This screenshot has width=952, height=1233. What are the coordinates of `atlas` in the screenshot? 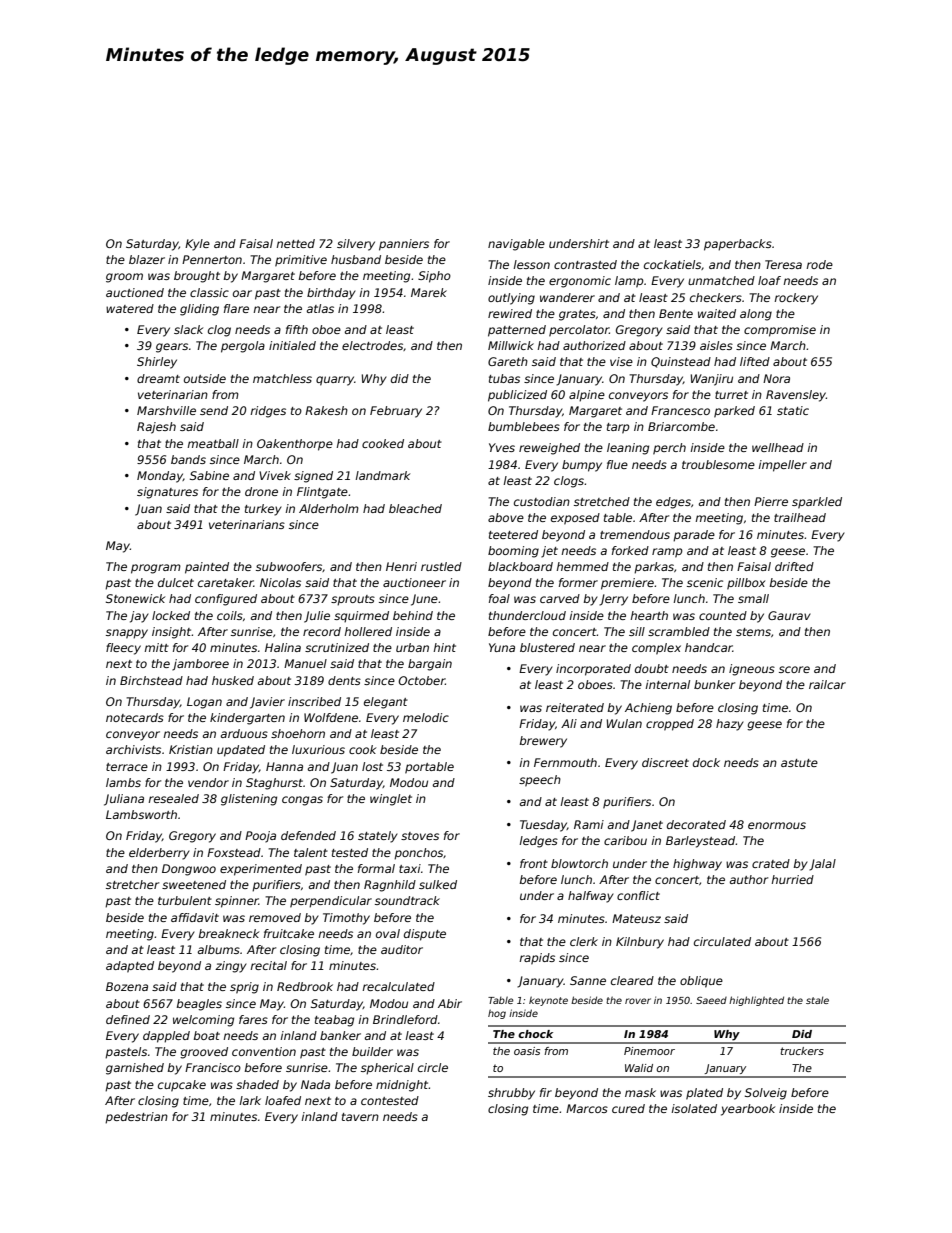 It's located at (320, 308).
